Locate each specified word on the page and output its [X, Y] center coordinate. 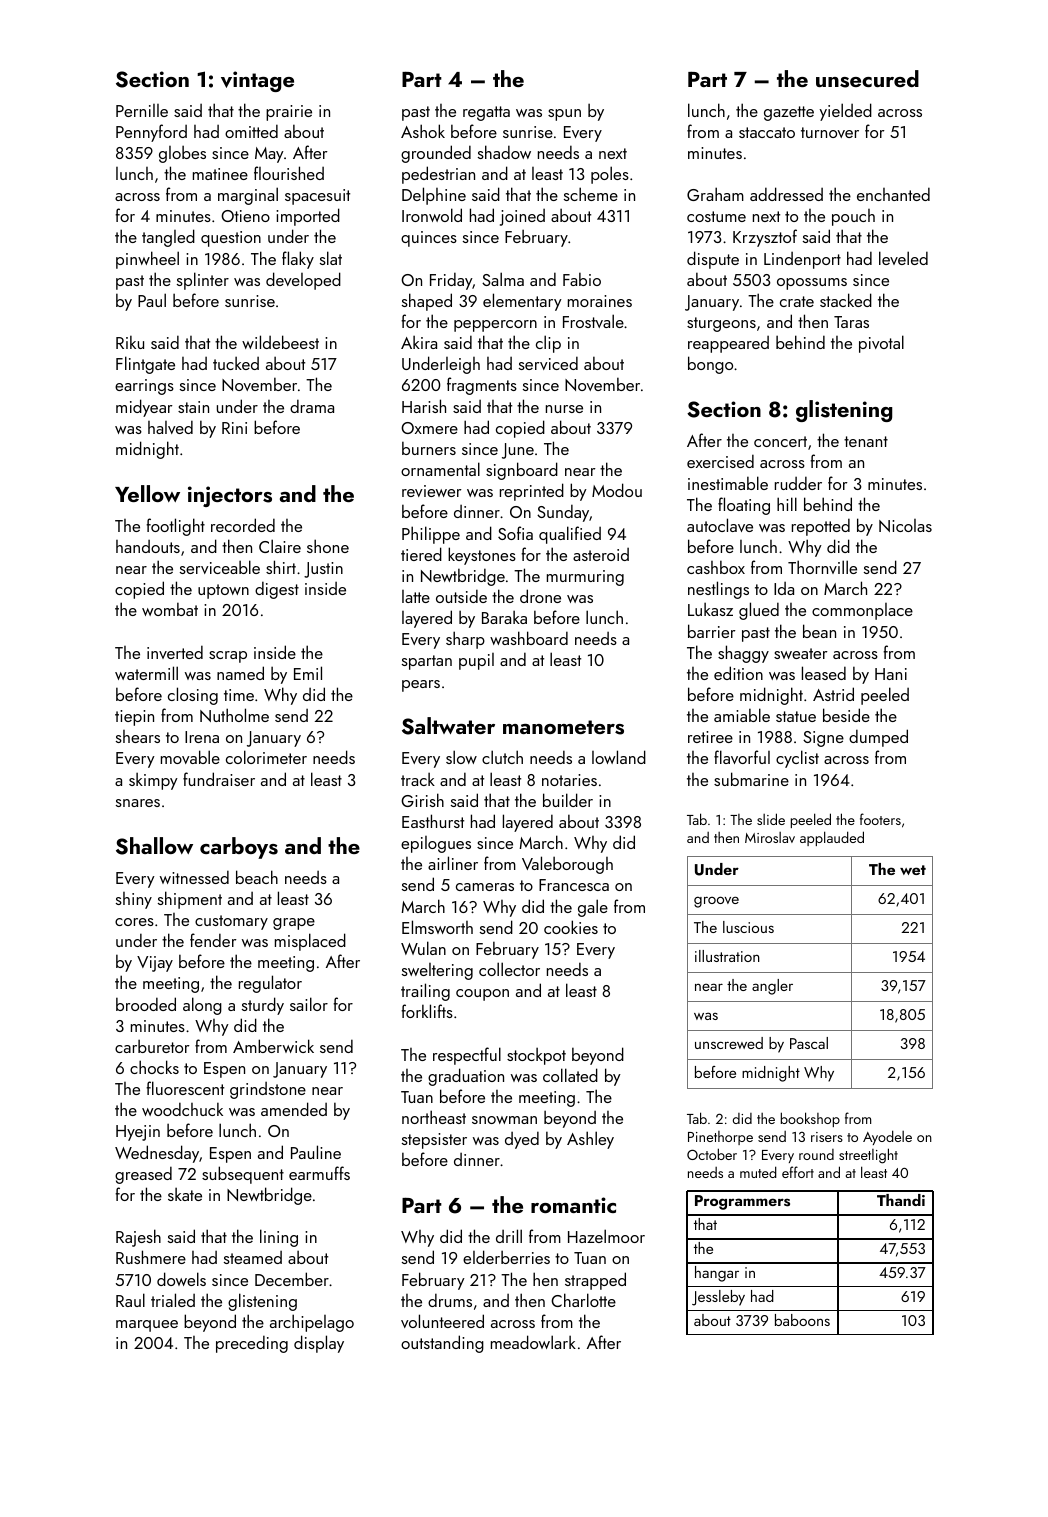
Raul [130, 1300]
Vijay [155, 964]
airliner [453, 863]
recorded [243, 525]
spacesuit [317, 197]
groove [716, 902]
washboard [529, 638]
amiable [742, 715]
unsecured [867, 79]
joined [522, 217]
